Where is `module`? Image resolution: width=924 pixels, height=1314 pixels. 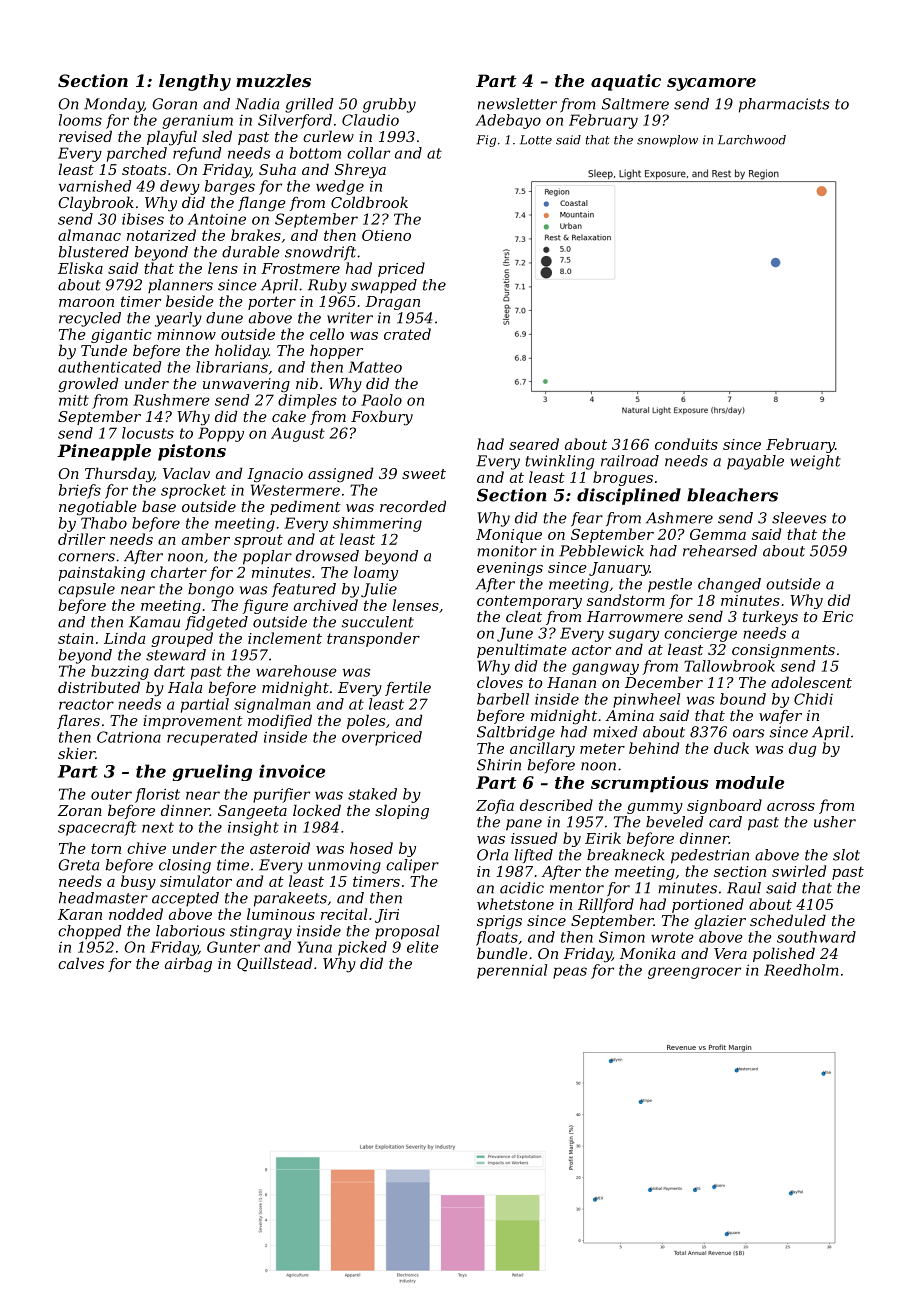
module is located at coordinates (750, 782).
